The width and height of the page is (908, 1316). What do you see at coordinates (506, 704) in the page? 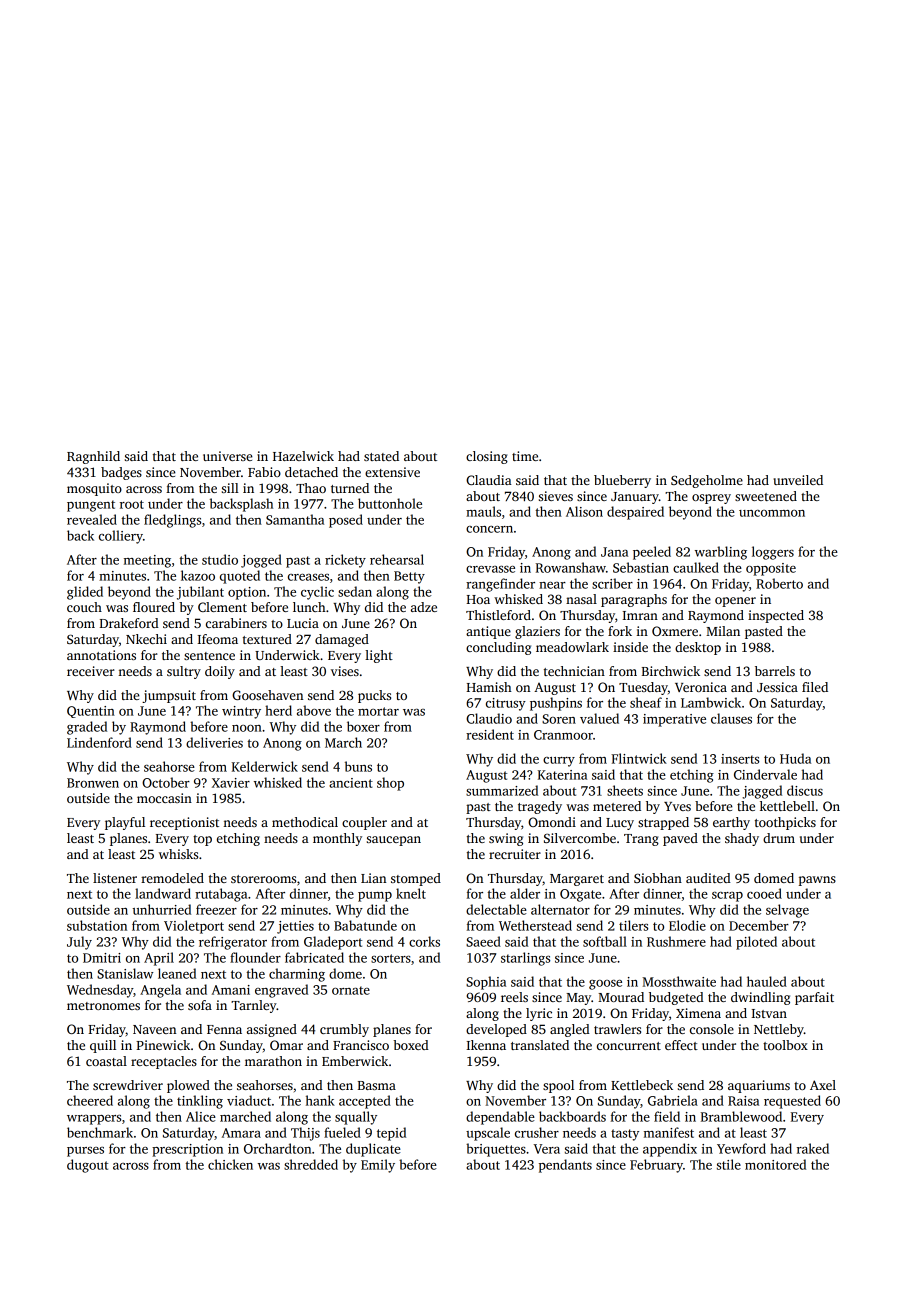
I see `citrusy` at bounding box center [506, 704].
